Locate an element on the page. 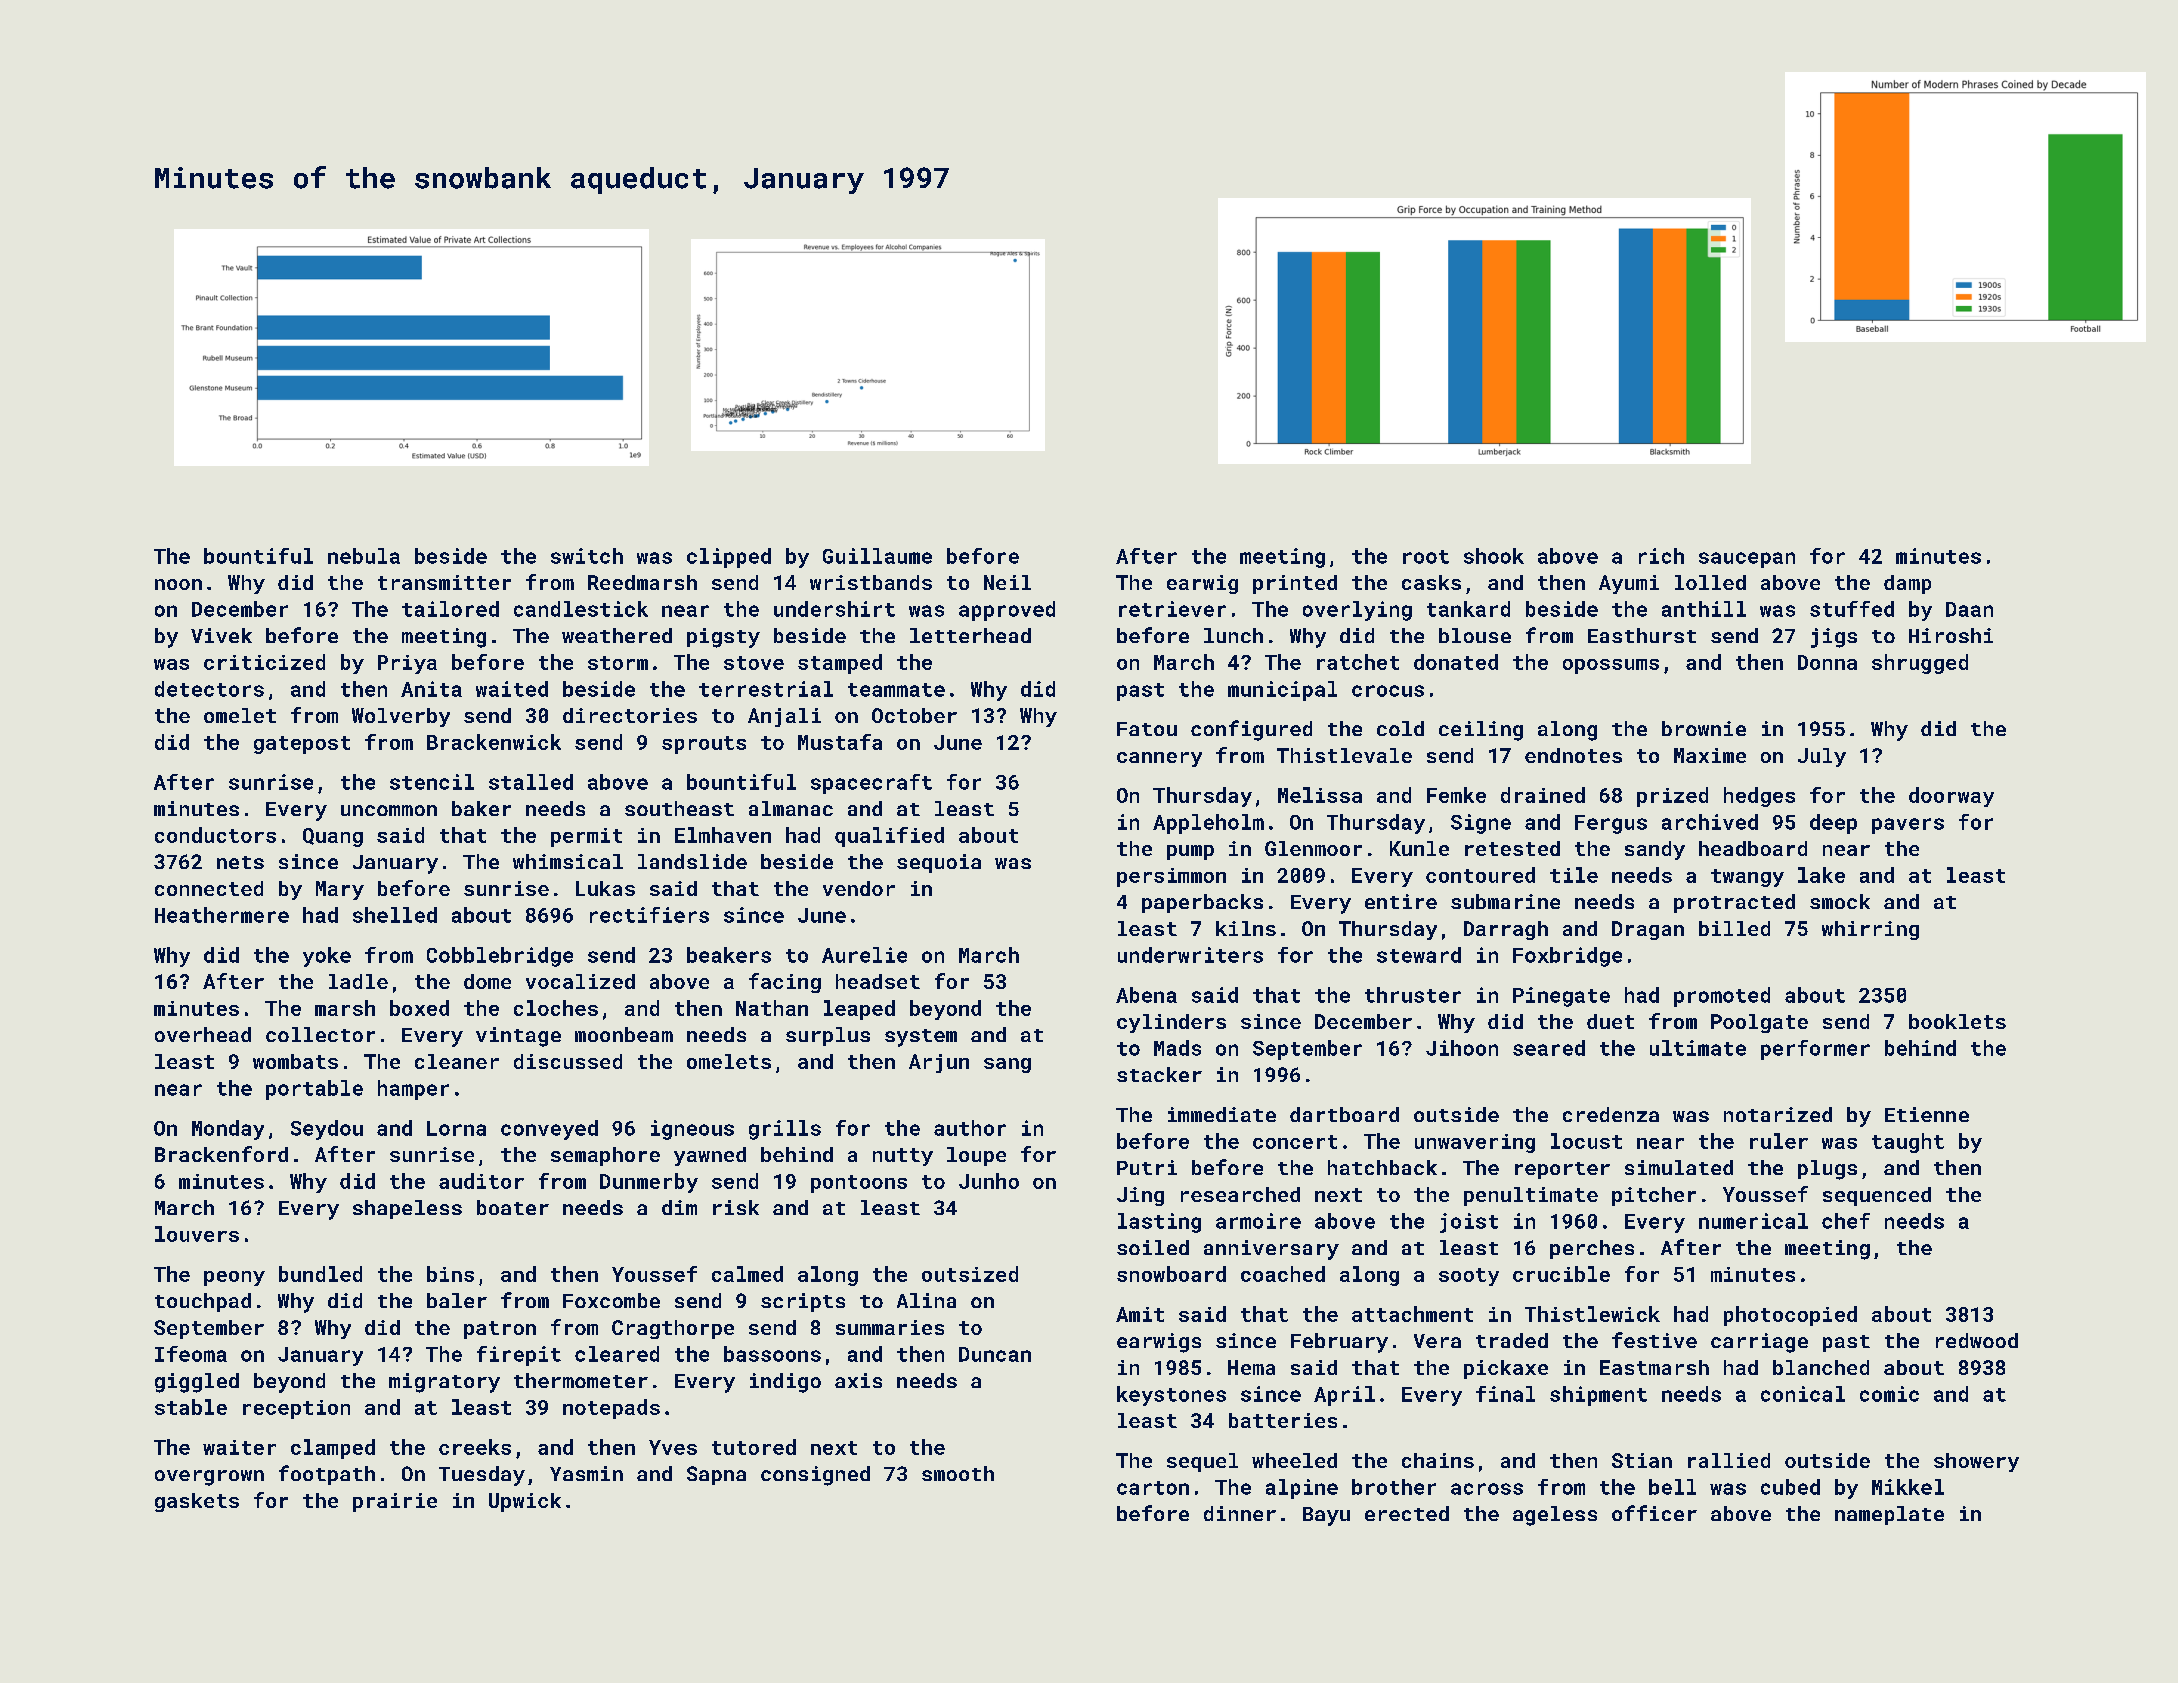 This image has width=2178, height=1683. retriever is located at coordinates (1172, 609).
